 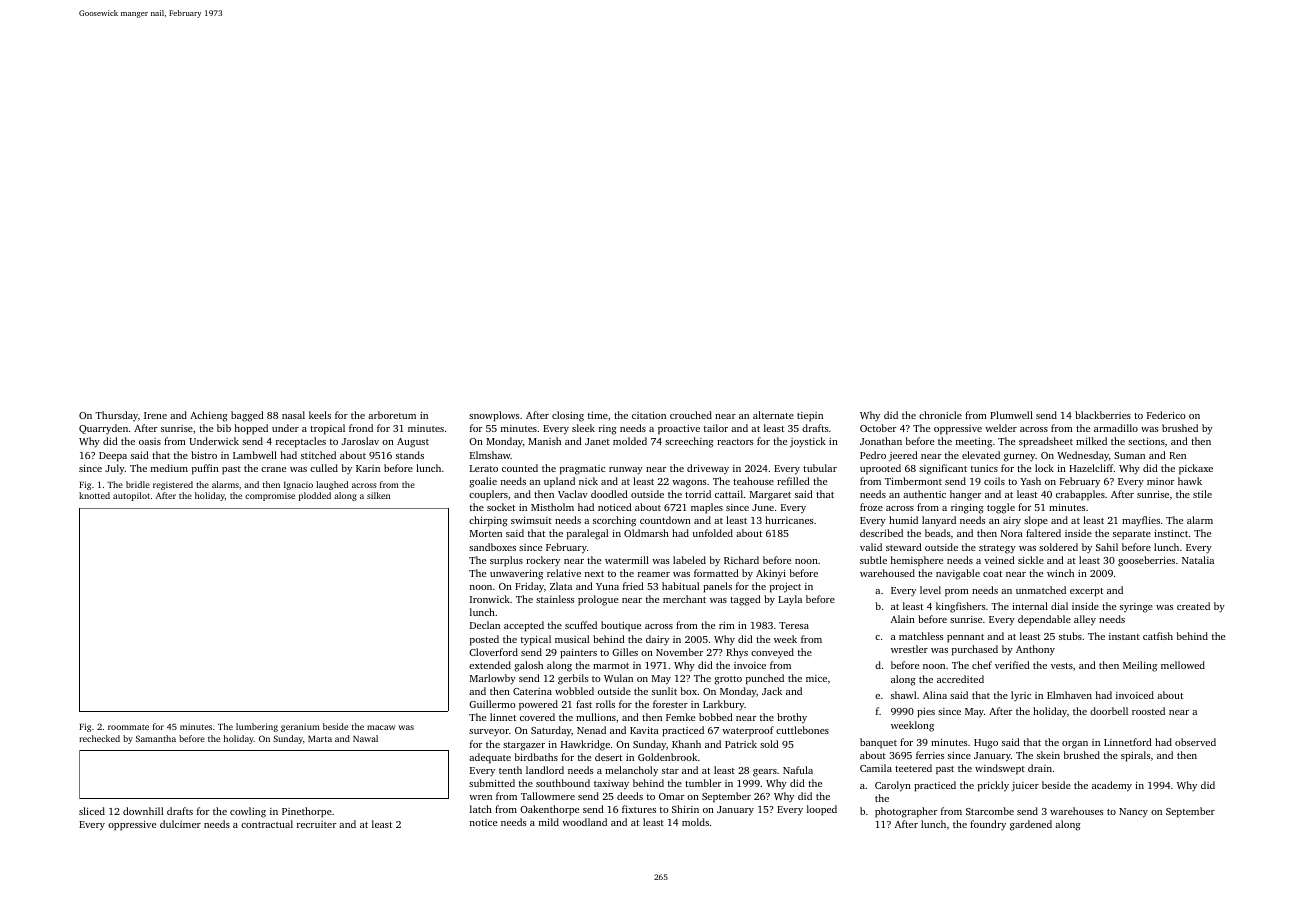 What do you see at coordinates (552, 507) in the page?
I see `Mistholm` at bounding box center [552, 507].
